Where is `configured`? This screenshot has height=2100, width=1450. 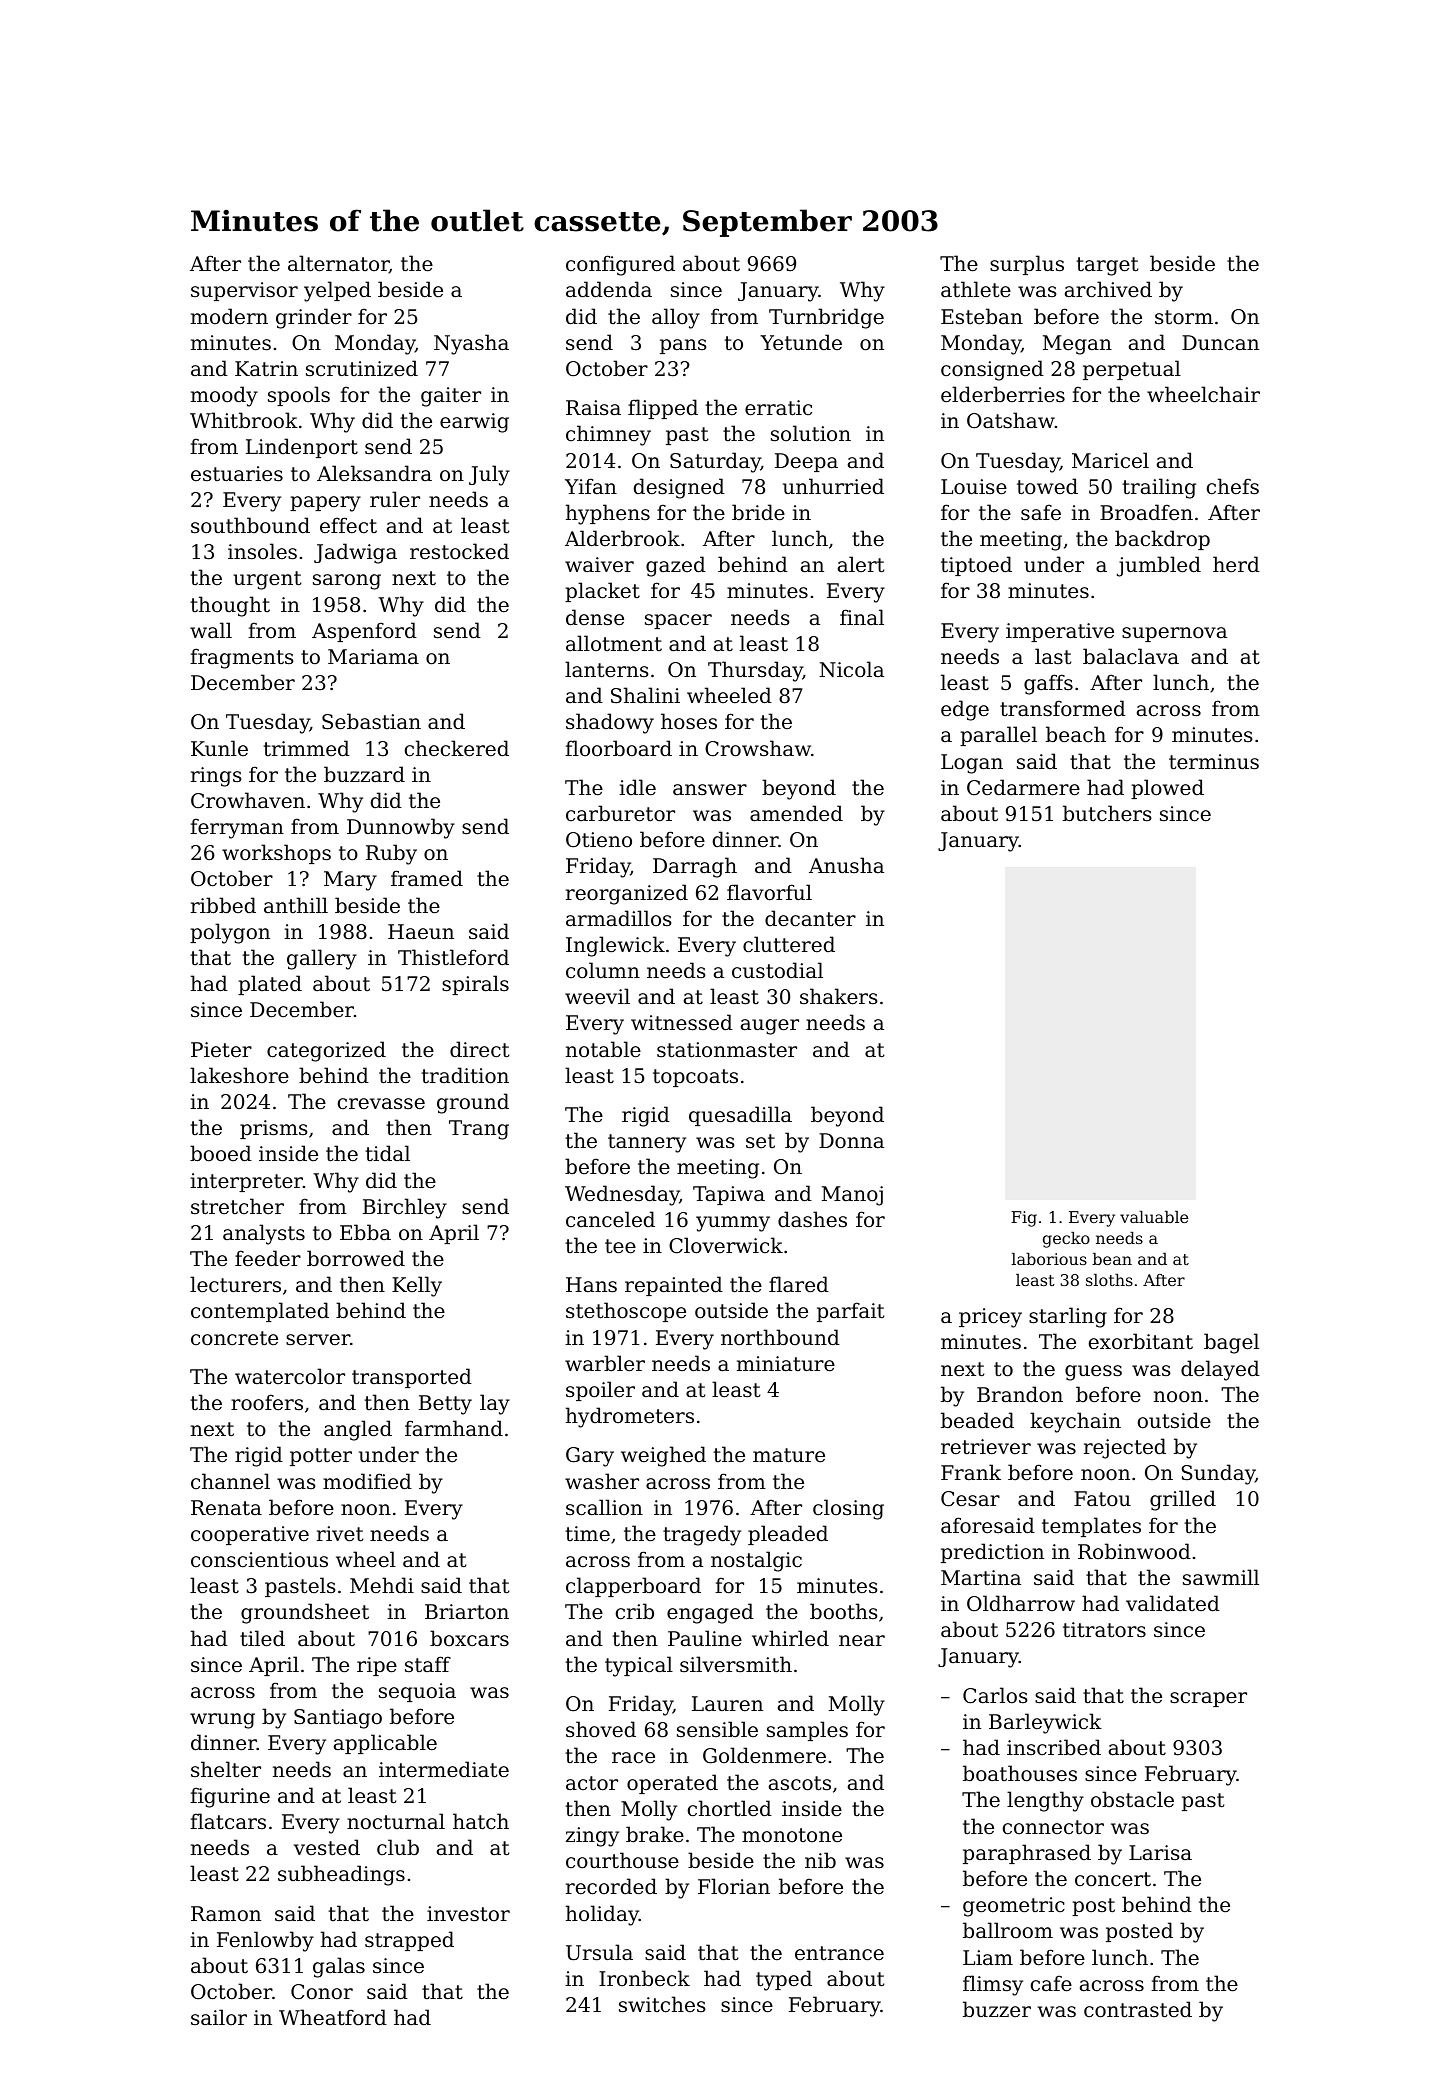 configured is located at coordinates (620, 265).
